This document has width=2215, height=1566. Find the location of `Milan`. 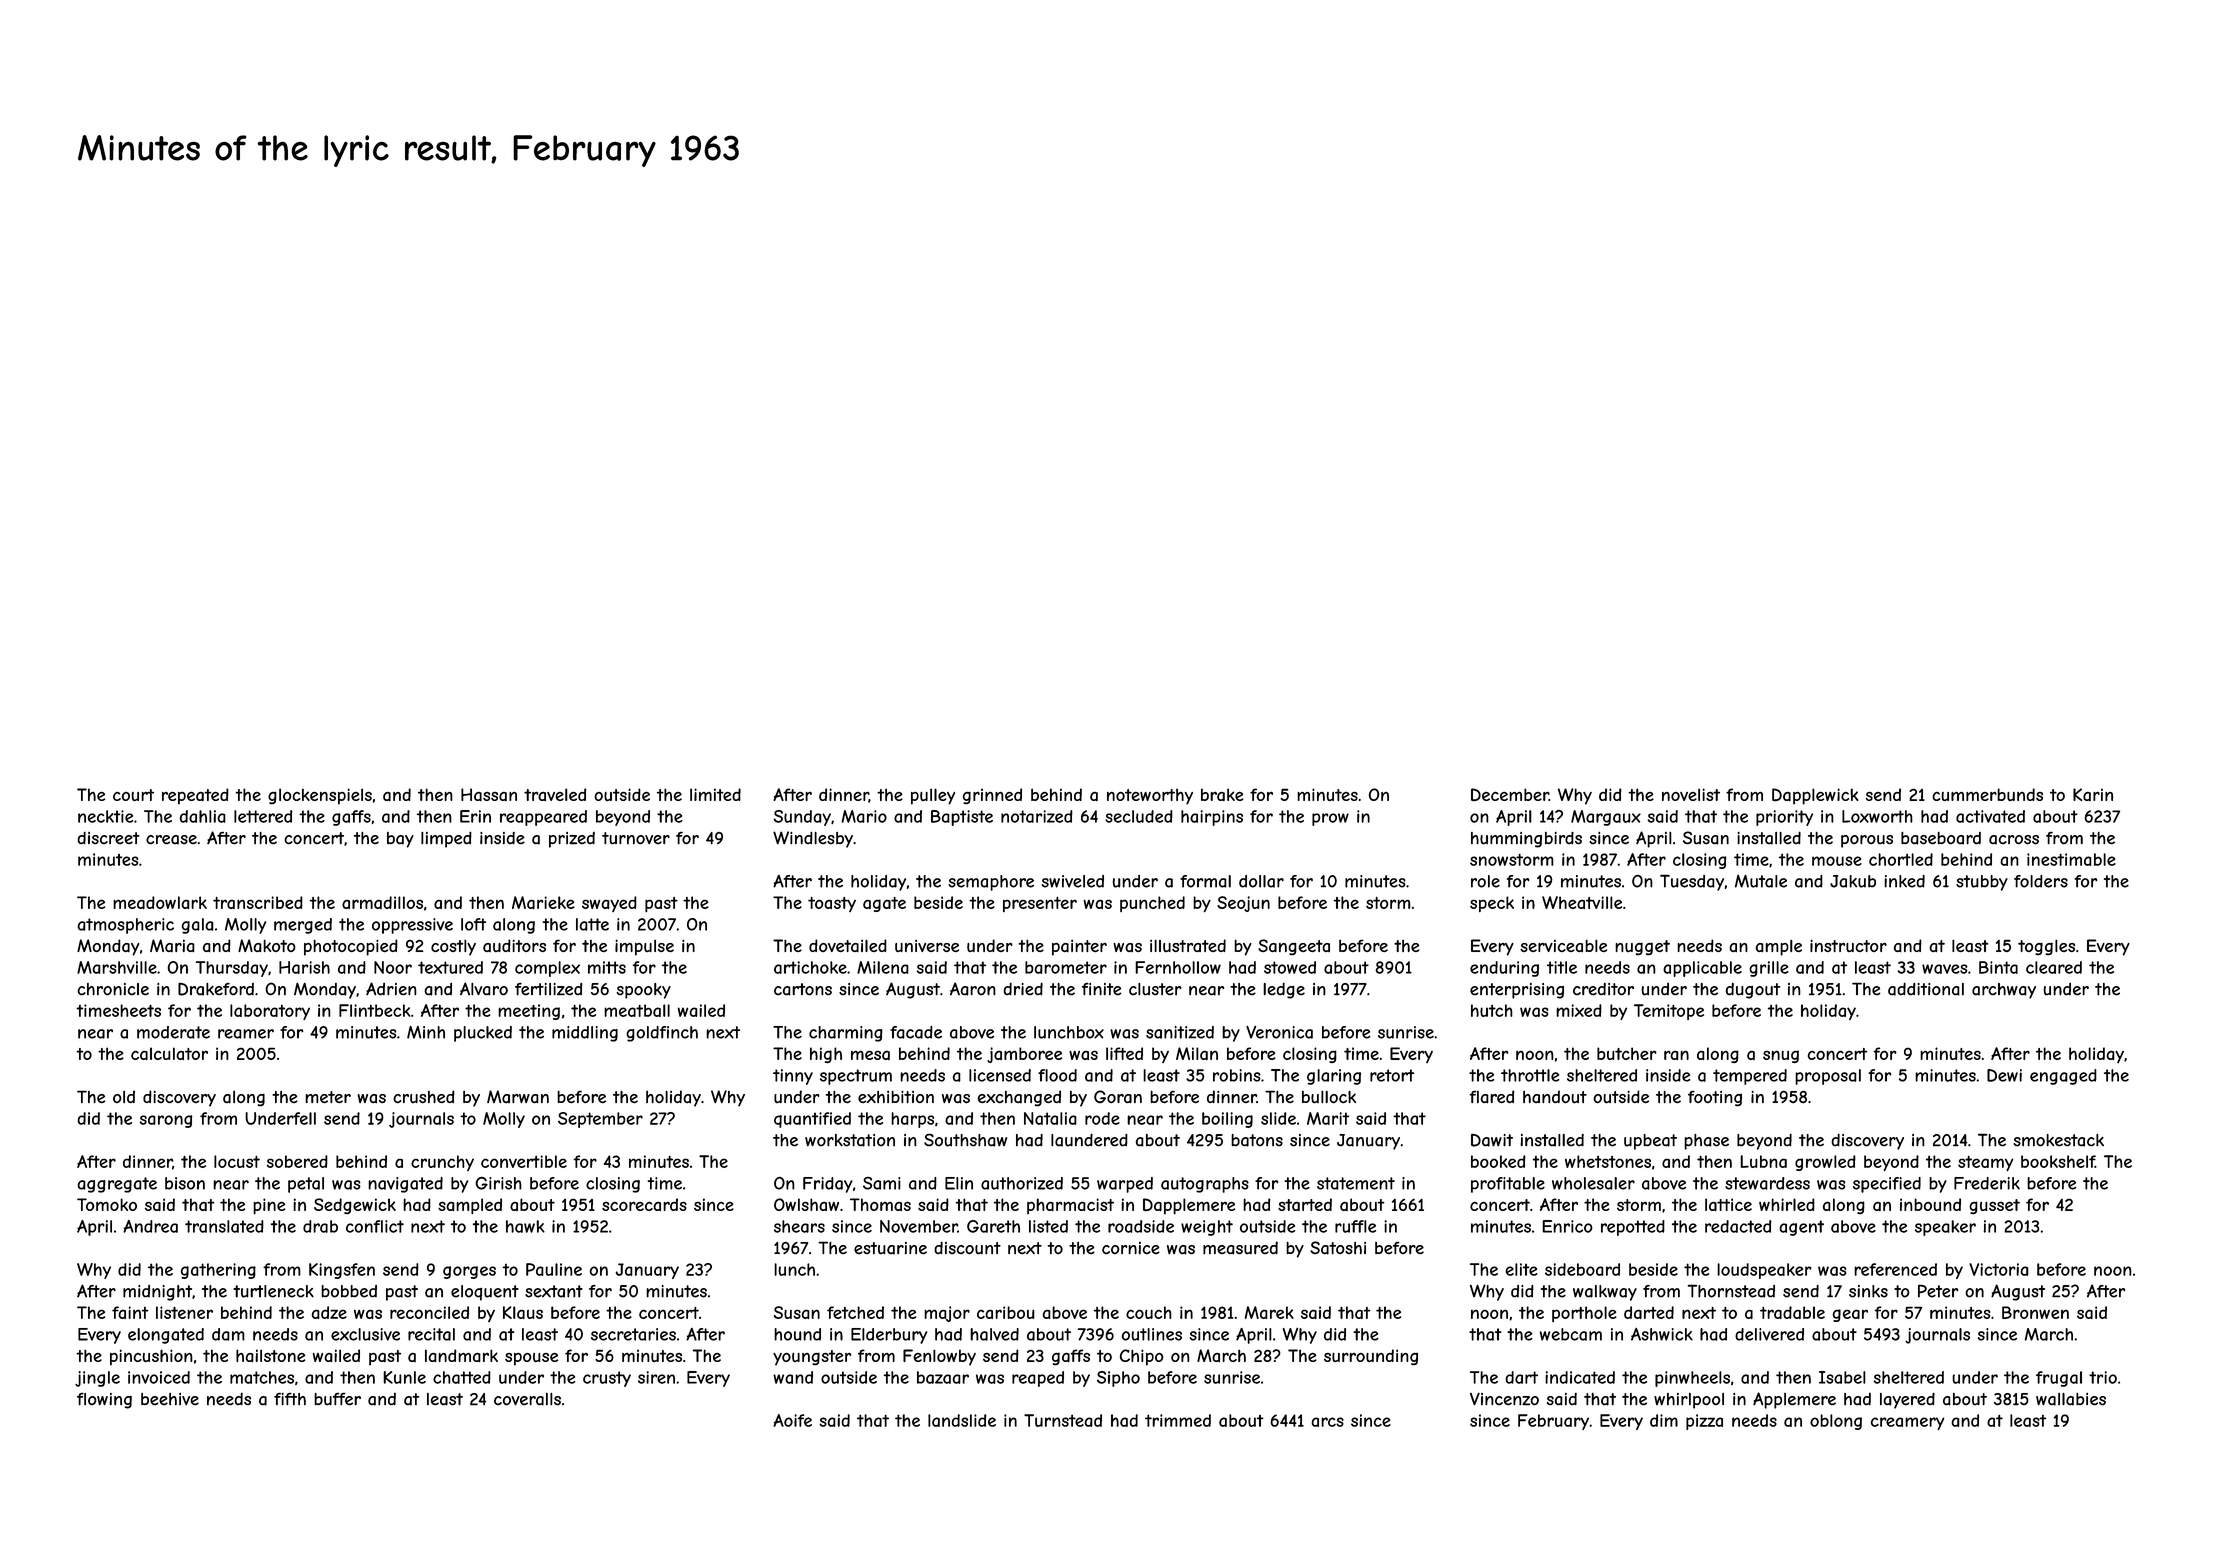

Milan is located at coordinates (1197, 1053).
